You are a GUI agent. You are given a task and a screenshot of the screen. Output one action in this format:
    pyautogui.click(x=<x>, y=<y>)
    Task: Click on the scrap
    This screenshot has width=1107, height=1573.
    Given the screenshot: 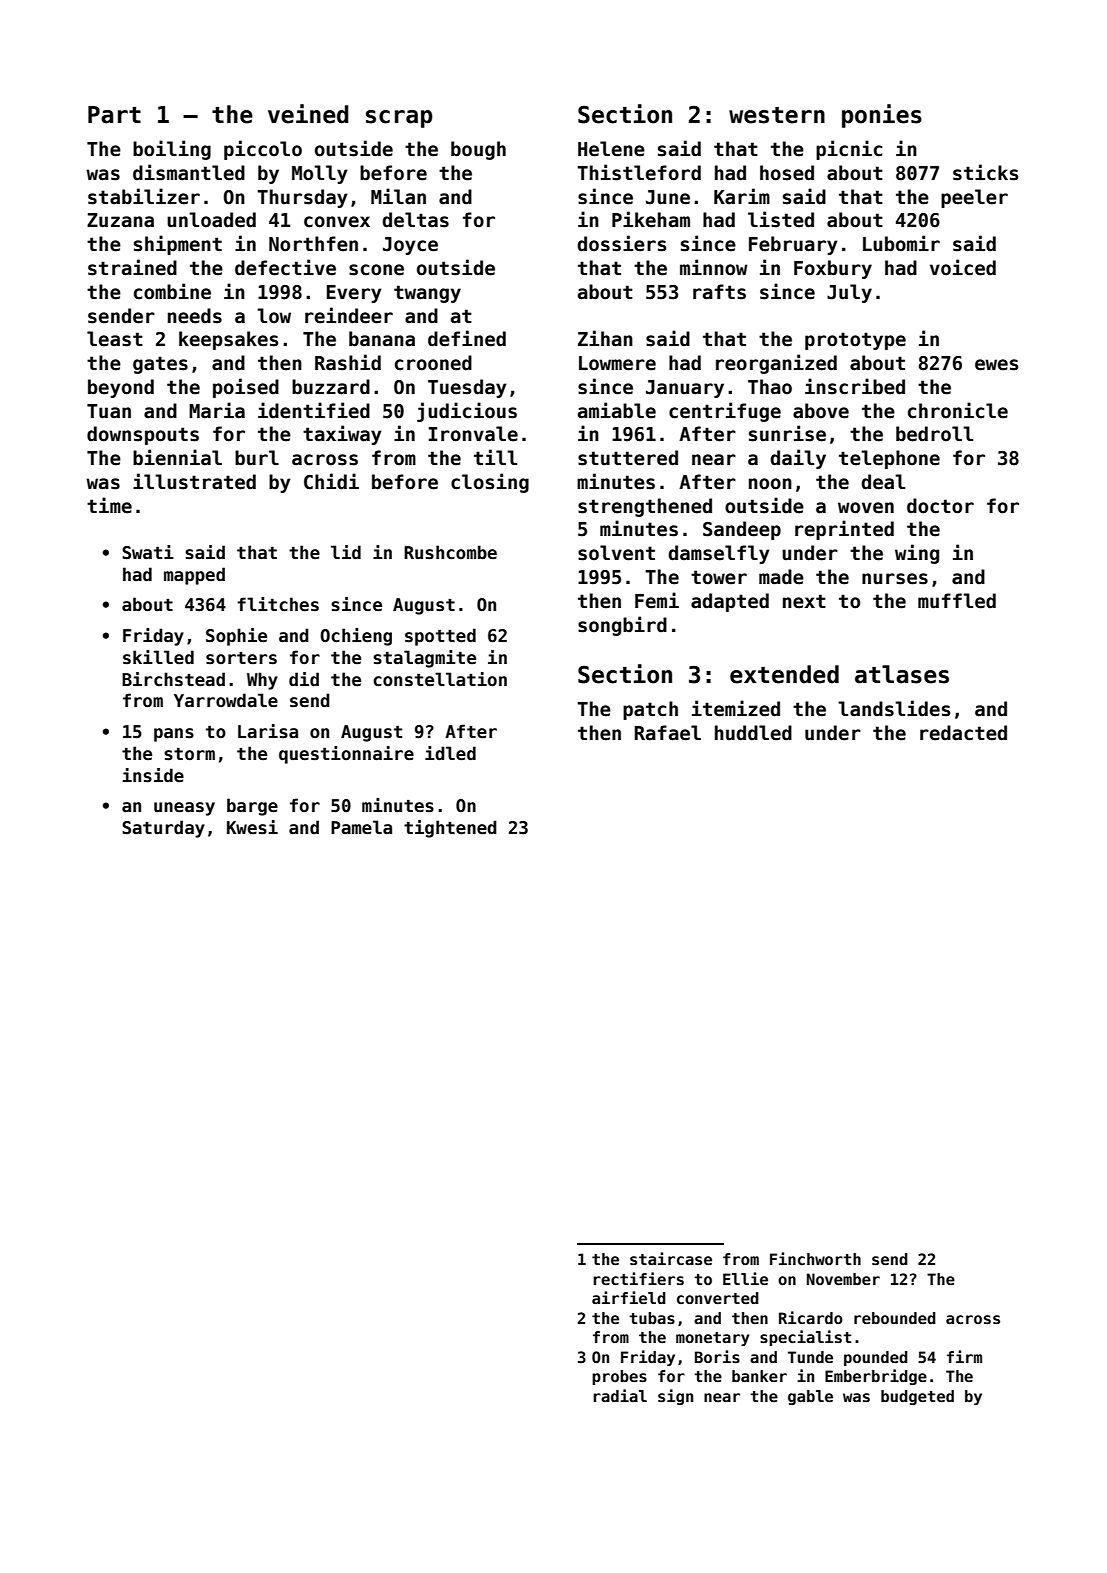 What is the action you would take?
    pyautogui.click(x=399, y=119)
